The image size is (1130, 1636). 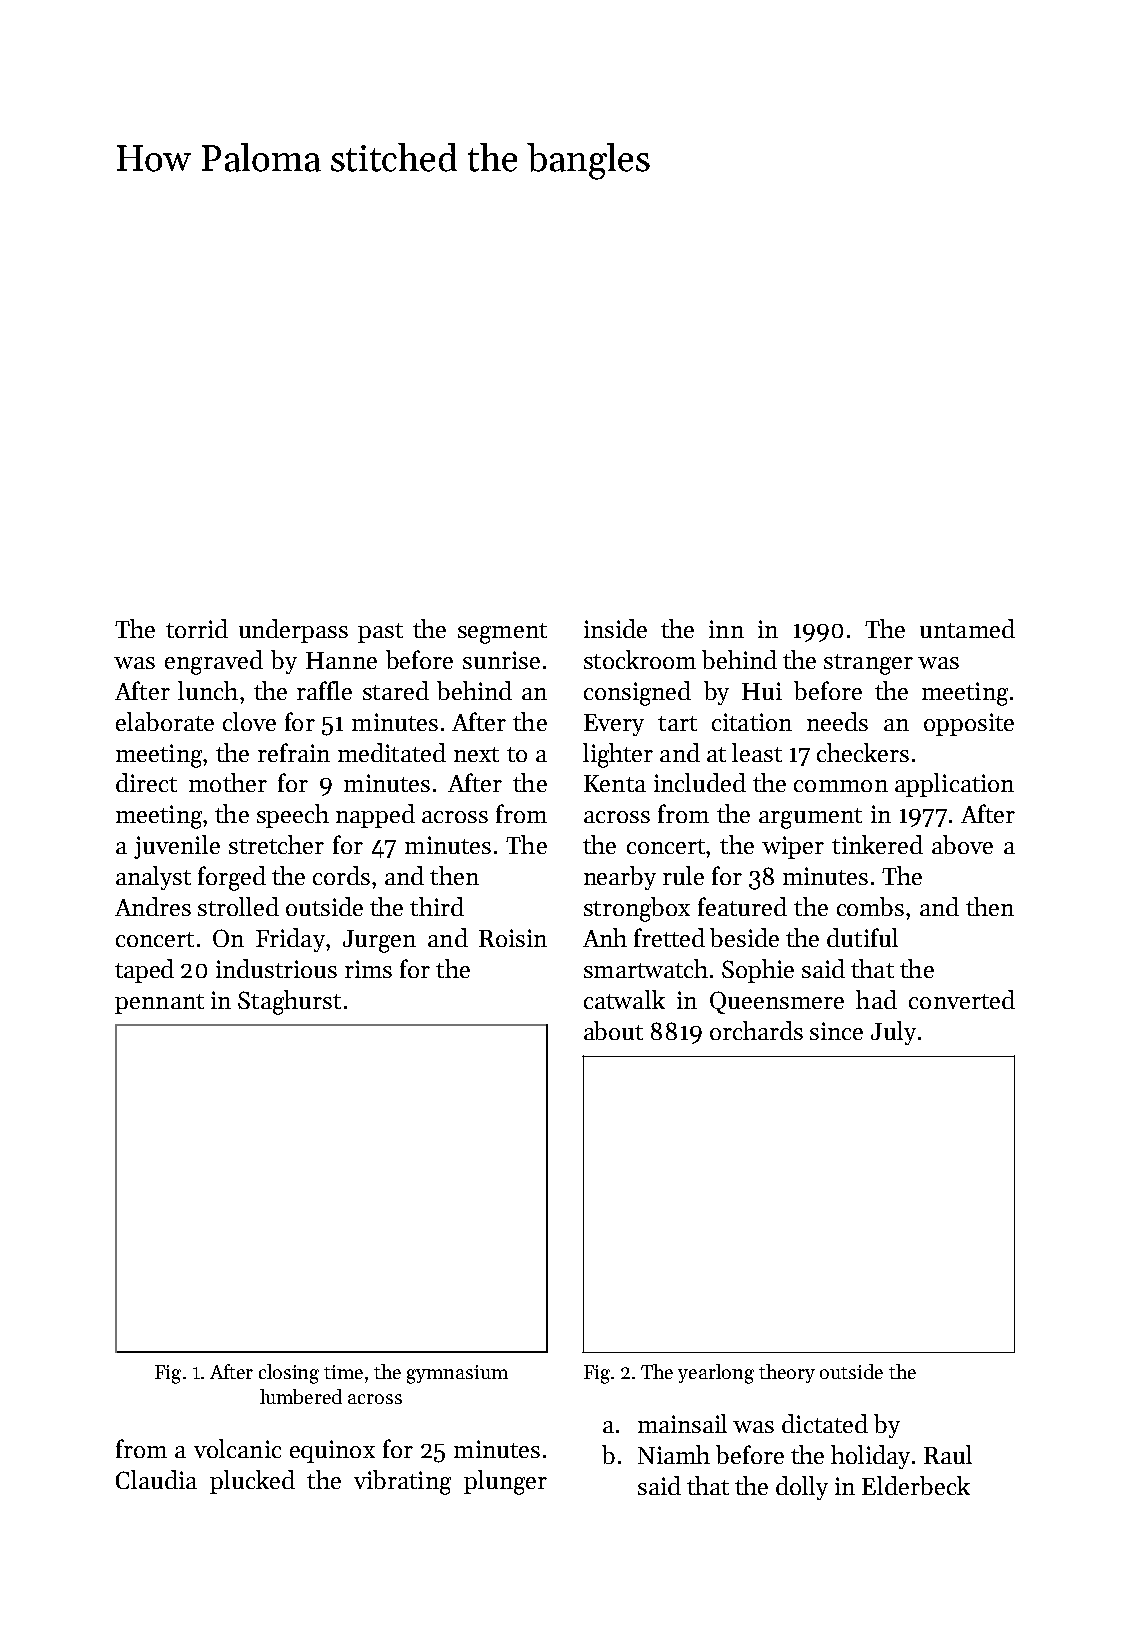 What do you see at coordinates (197, 628) in the document?
I see `torrid` at bounding box center [197, 628].
